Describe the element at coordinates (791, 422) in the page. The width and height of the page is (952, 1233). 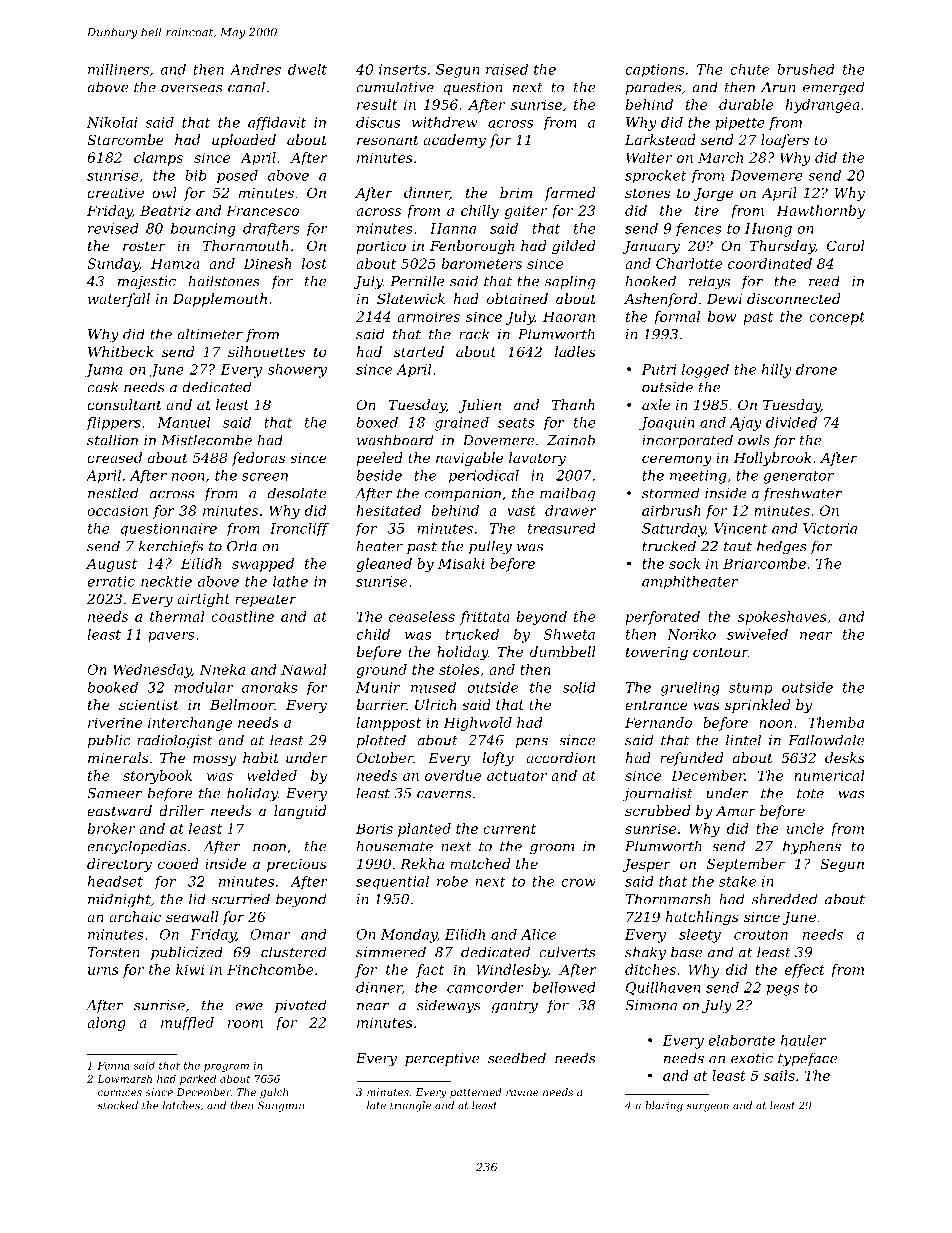
I see `divided` at that location.
